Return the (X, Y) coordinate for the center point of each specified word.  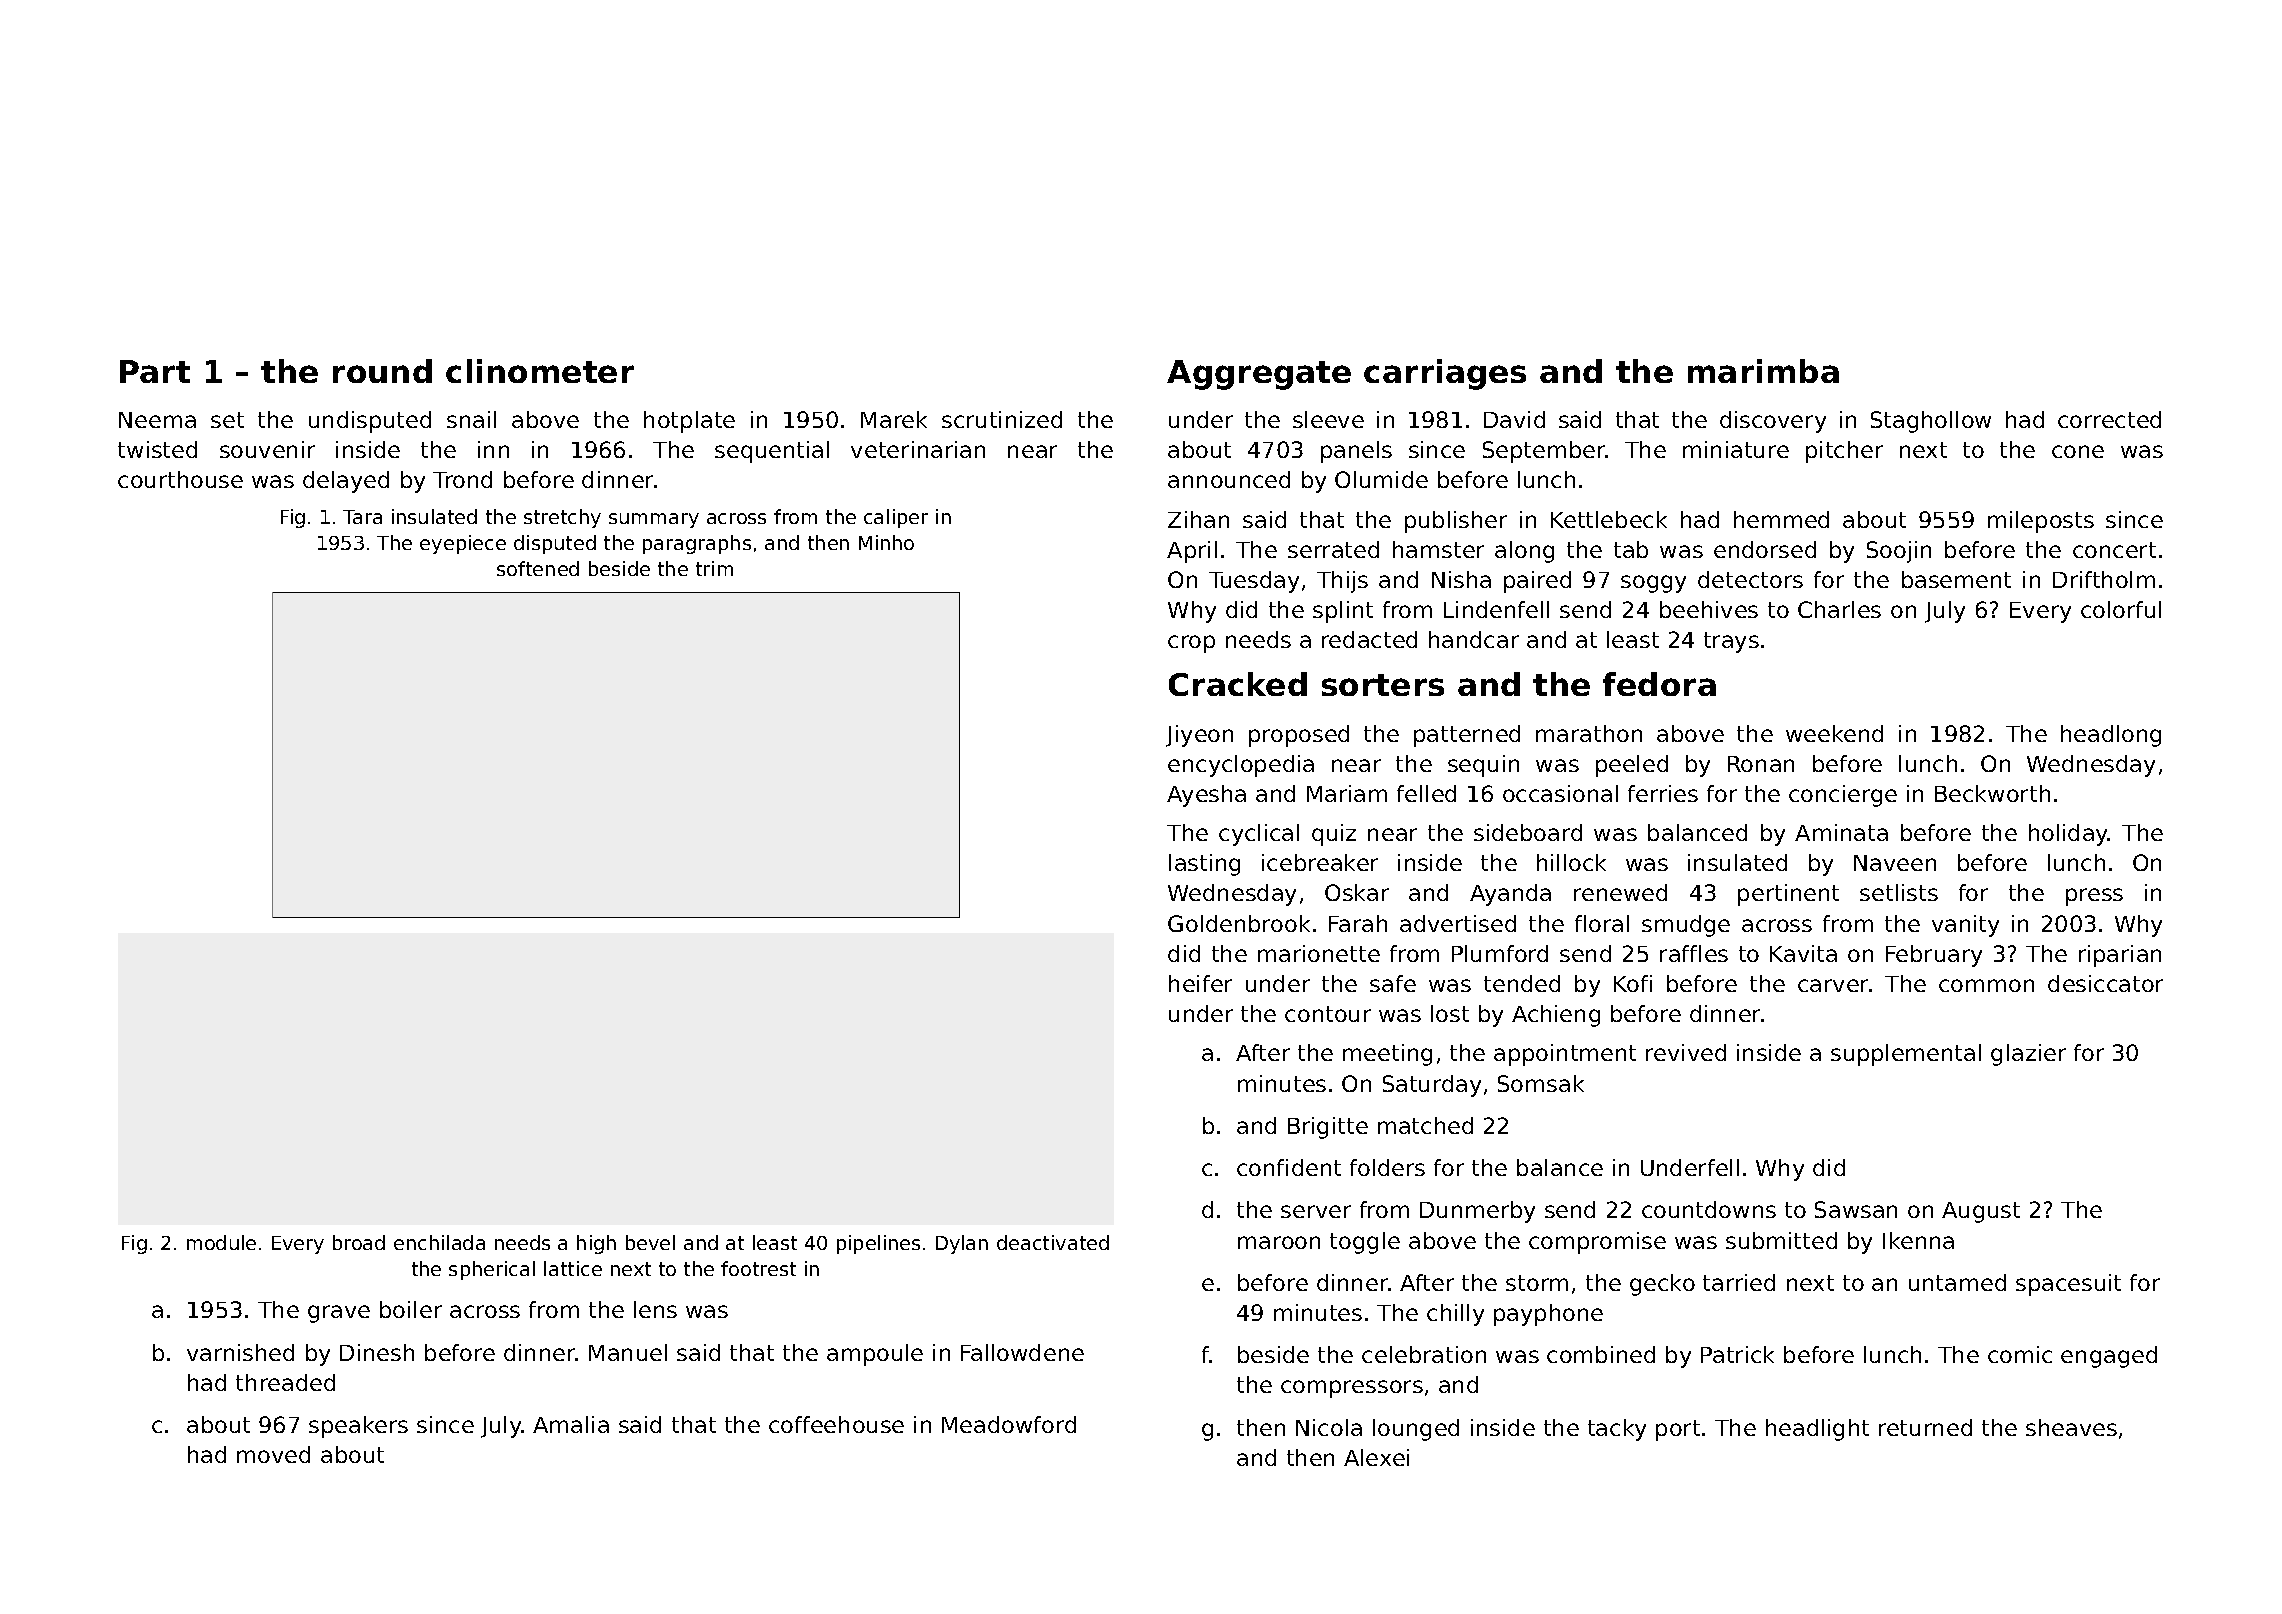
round (382, 371)
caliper (896, 518)
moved (273, 1454)
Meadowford (1009, 1424)
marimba (1763, 371)
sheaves (2071, 1427)
